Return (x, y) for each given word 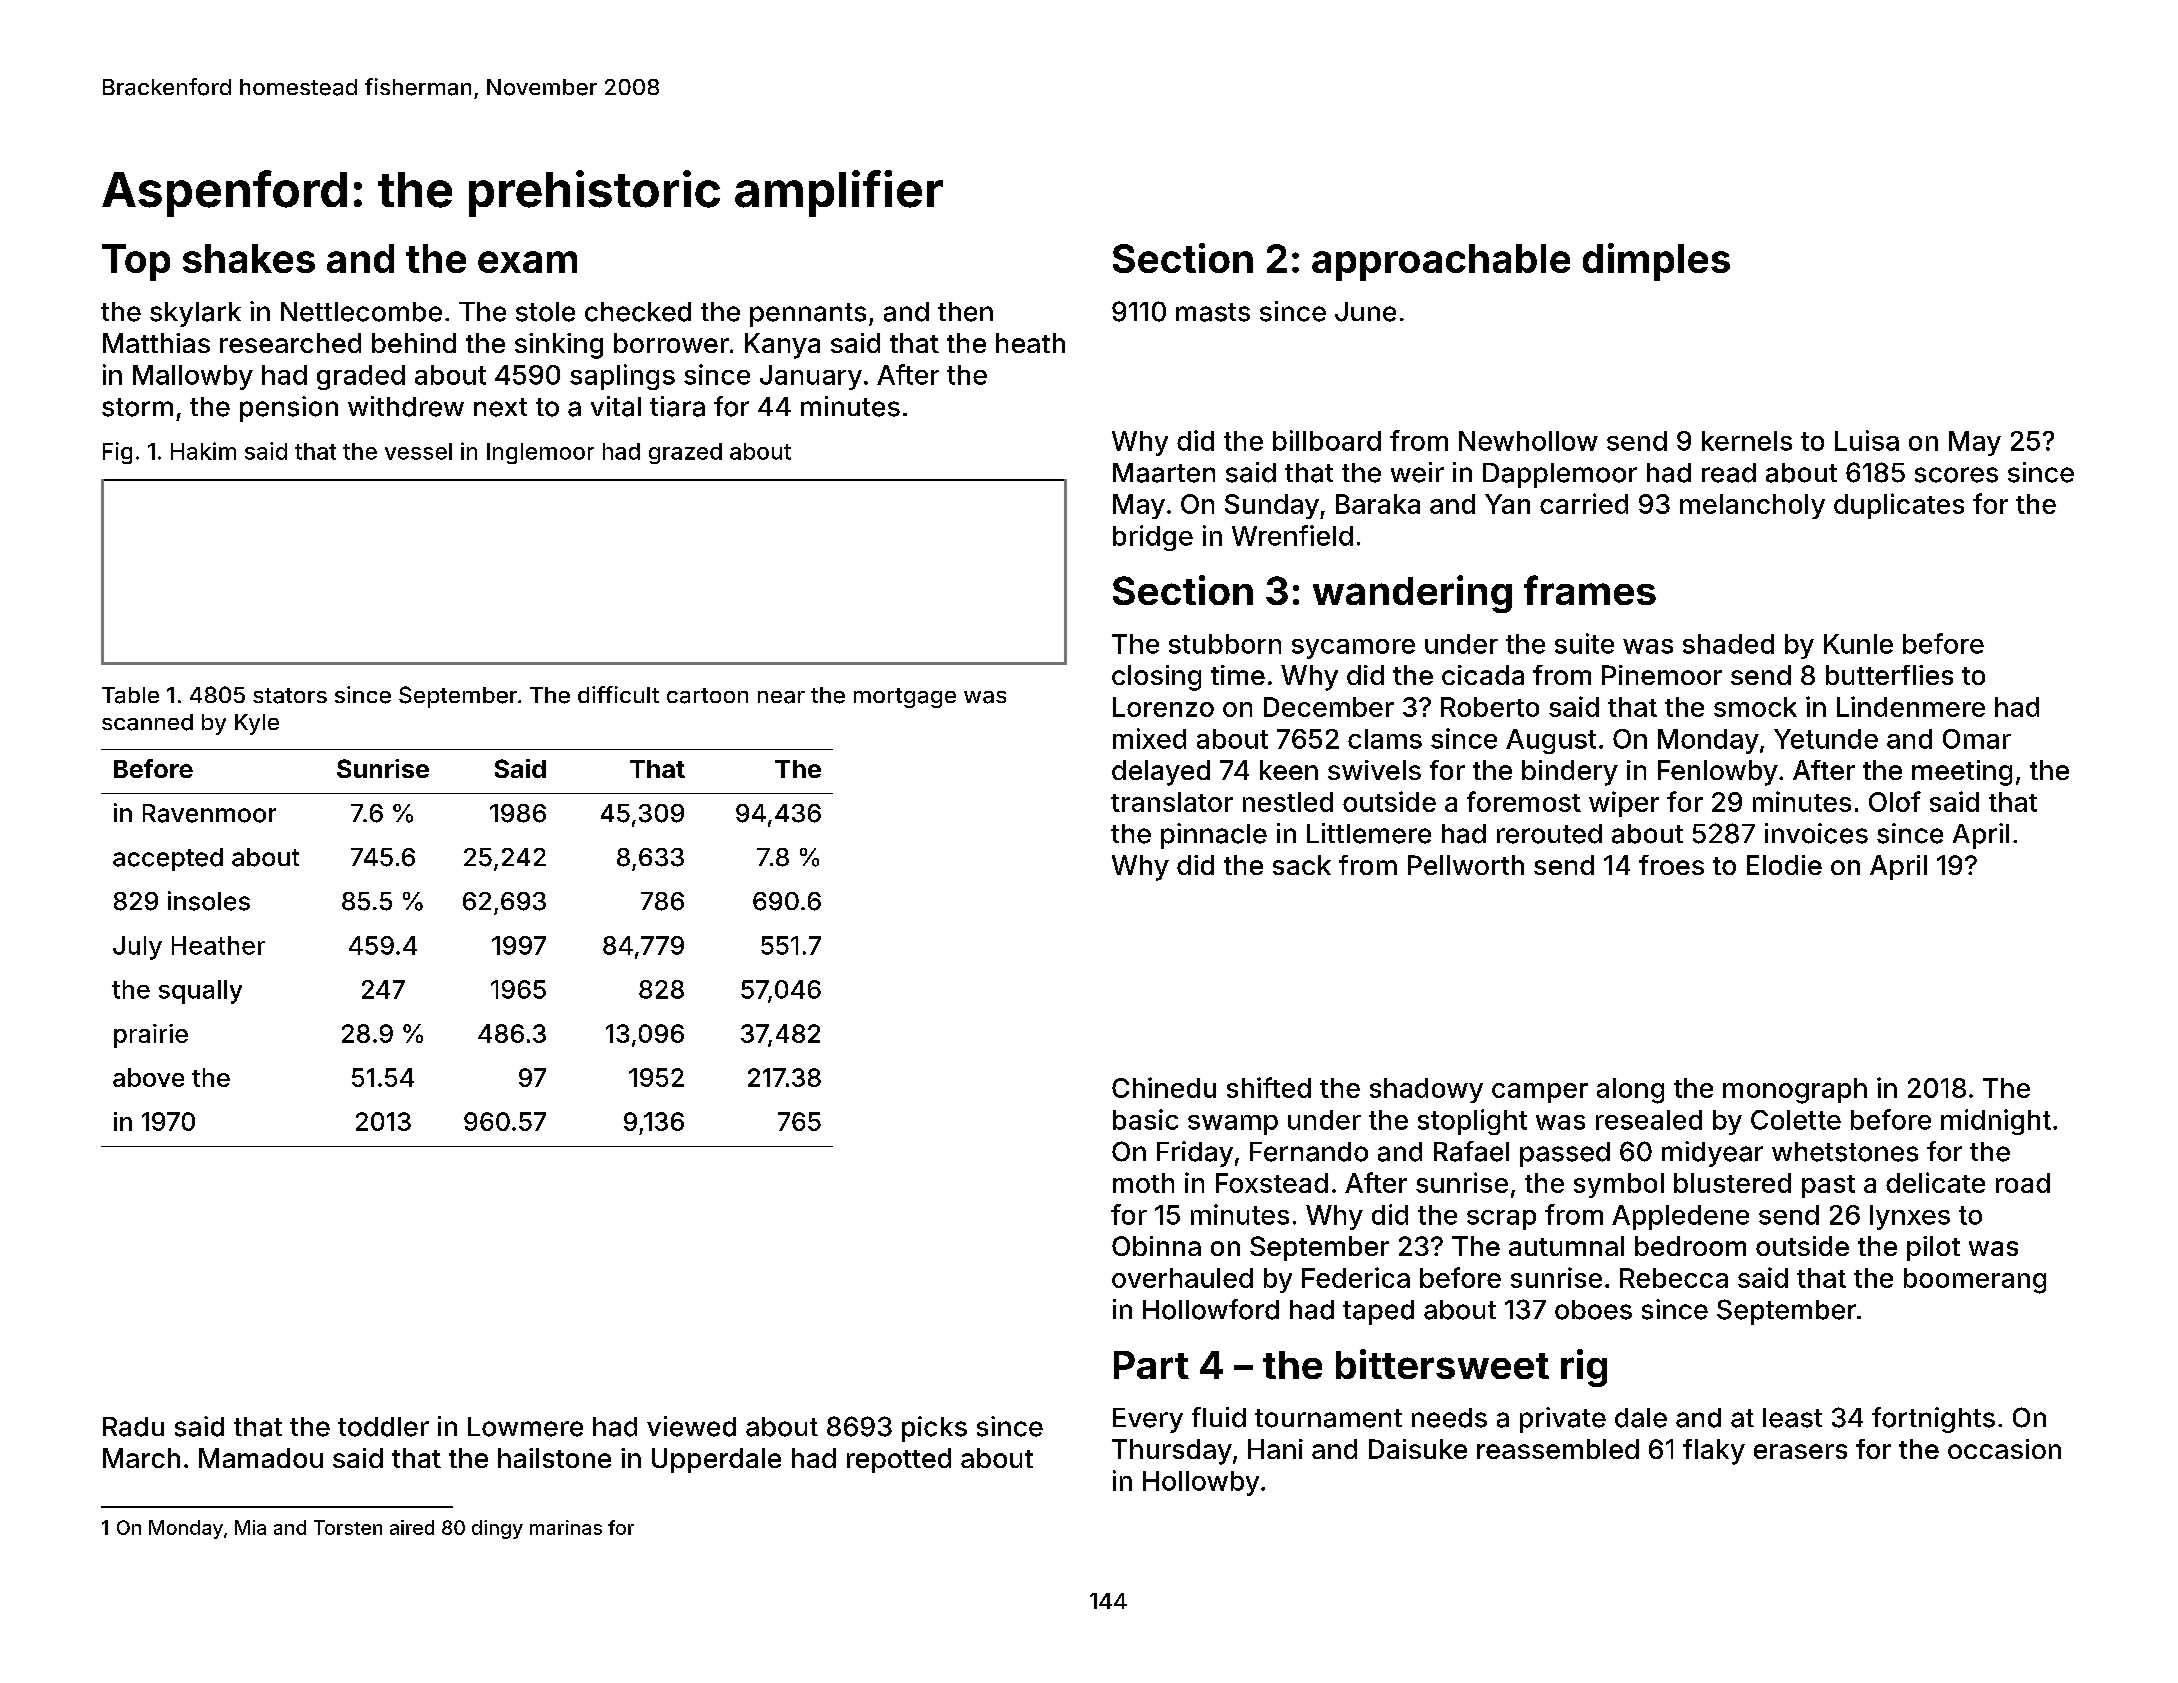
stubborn (1225, 644)
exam (527, 262)
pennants (808, 315)
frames (1590, 590)
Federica (1356, 1277)
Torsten (348, 1527)
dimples (1656, 262)
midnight (1996, 1122)
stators (290, 696)
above (148, 1077)
